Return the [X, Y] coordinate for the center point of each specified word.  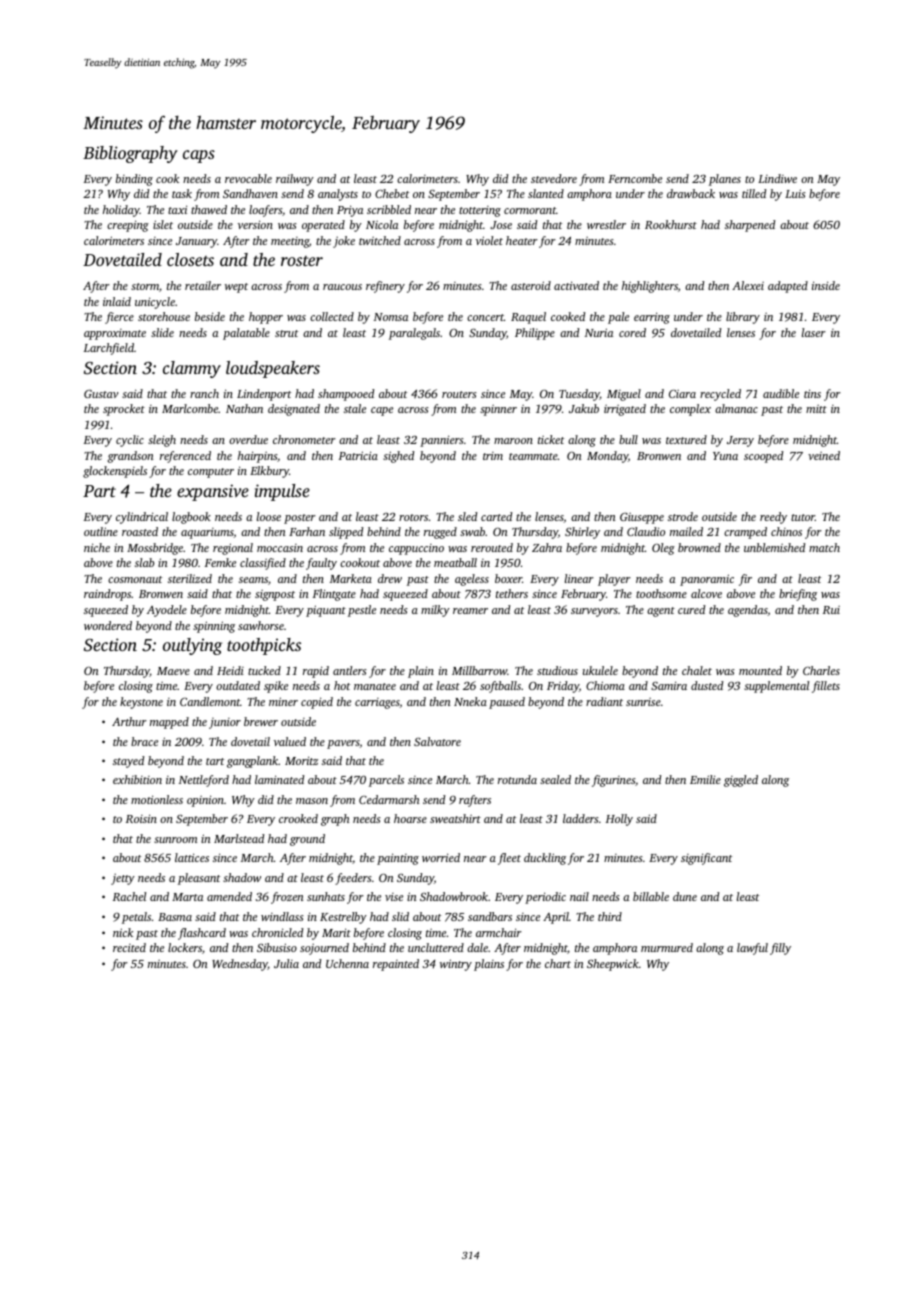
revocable [248, 178]
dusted [707, 685]
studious [557, 670]
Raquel [528, 318]
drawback [691, 193]
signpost [275, 595]
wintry [456, 965]
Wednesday [240, 965]
